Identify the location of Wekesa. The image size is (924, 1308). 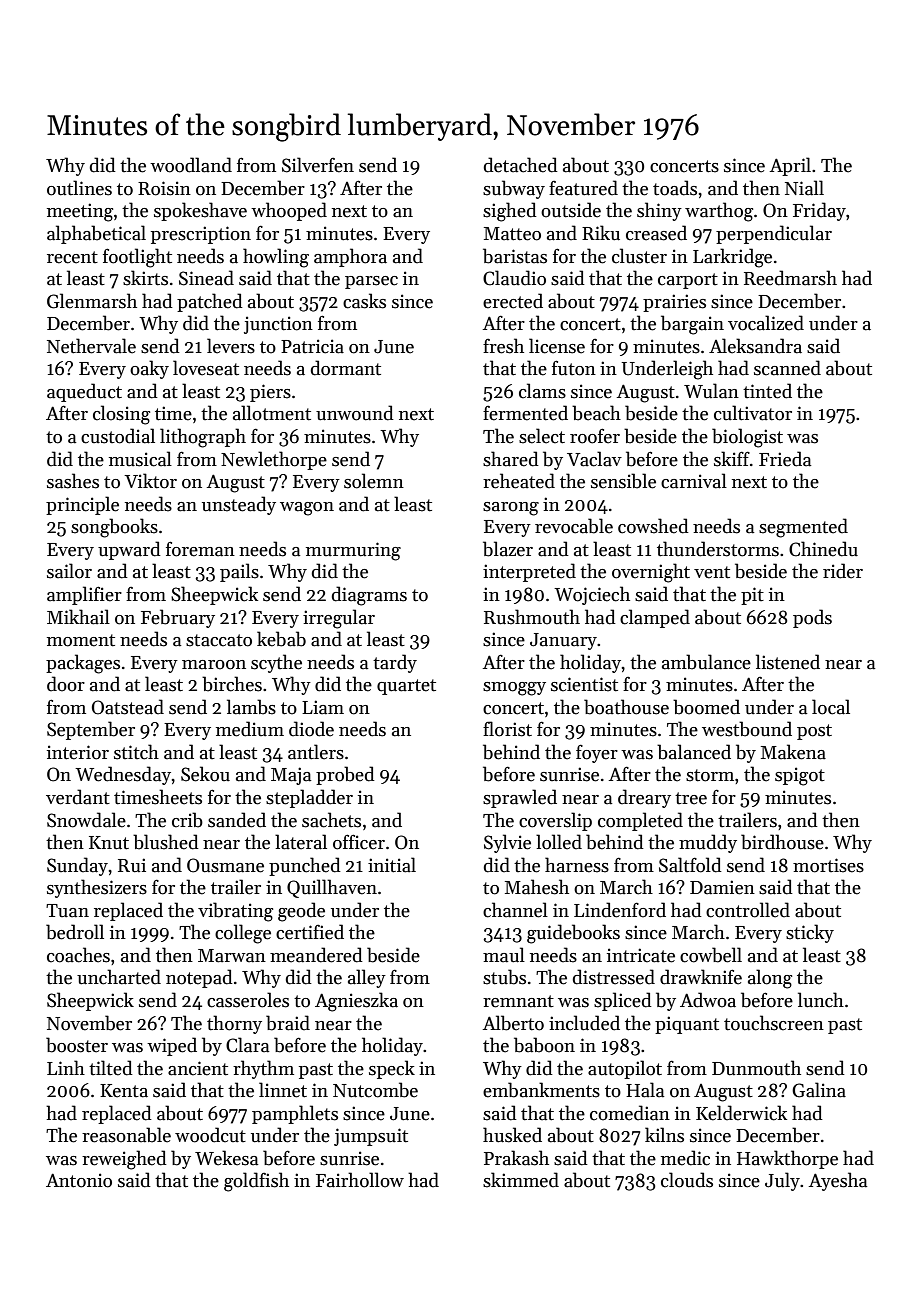
(226, 1158).
